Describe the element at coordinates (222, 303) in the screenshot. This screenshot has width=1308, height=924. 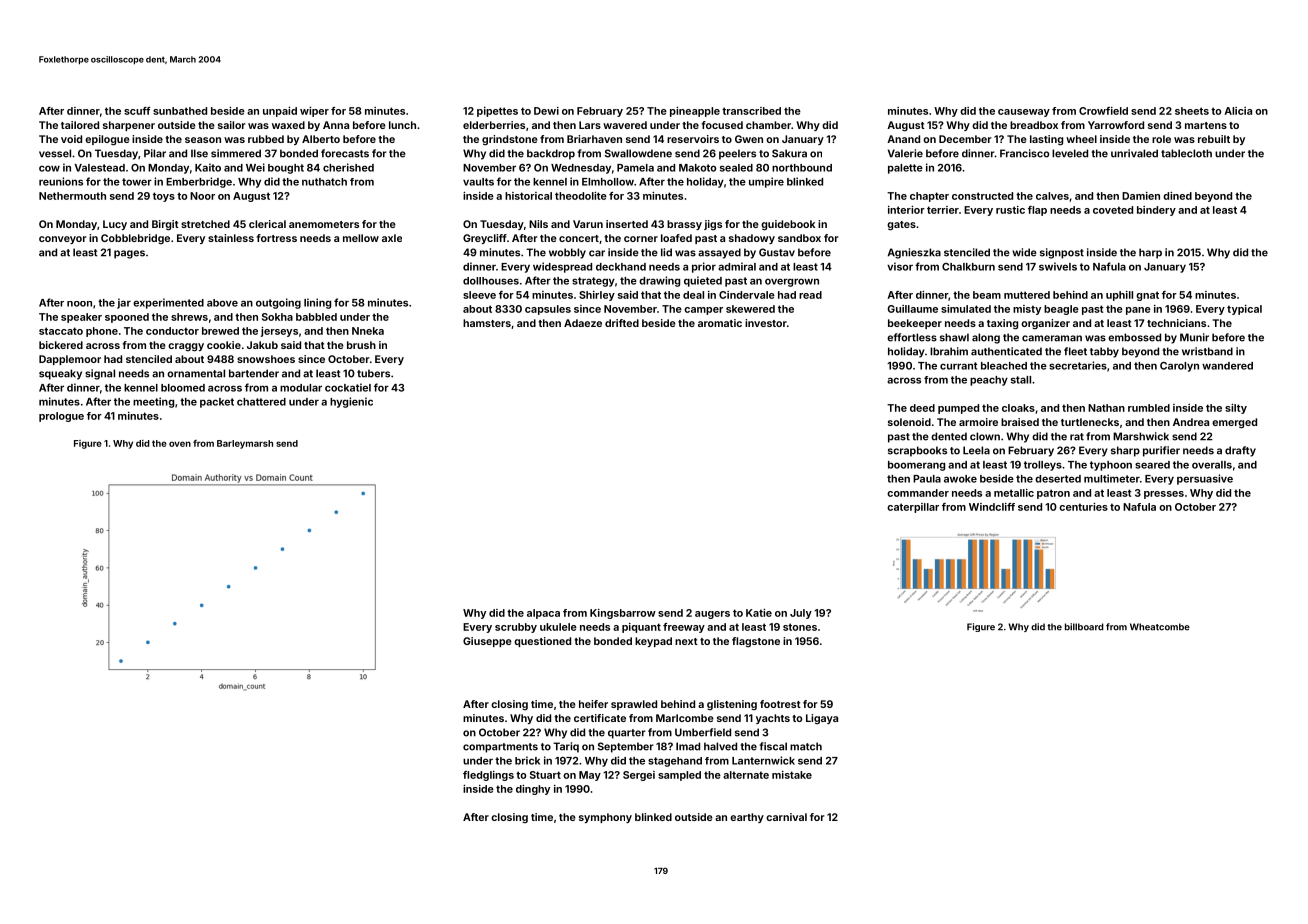
I see `above` at that location.
